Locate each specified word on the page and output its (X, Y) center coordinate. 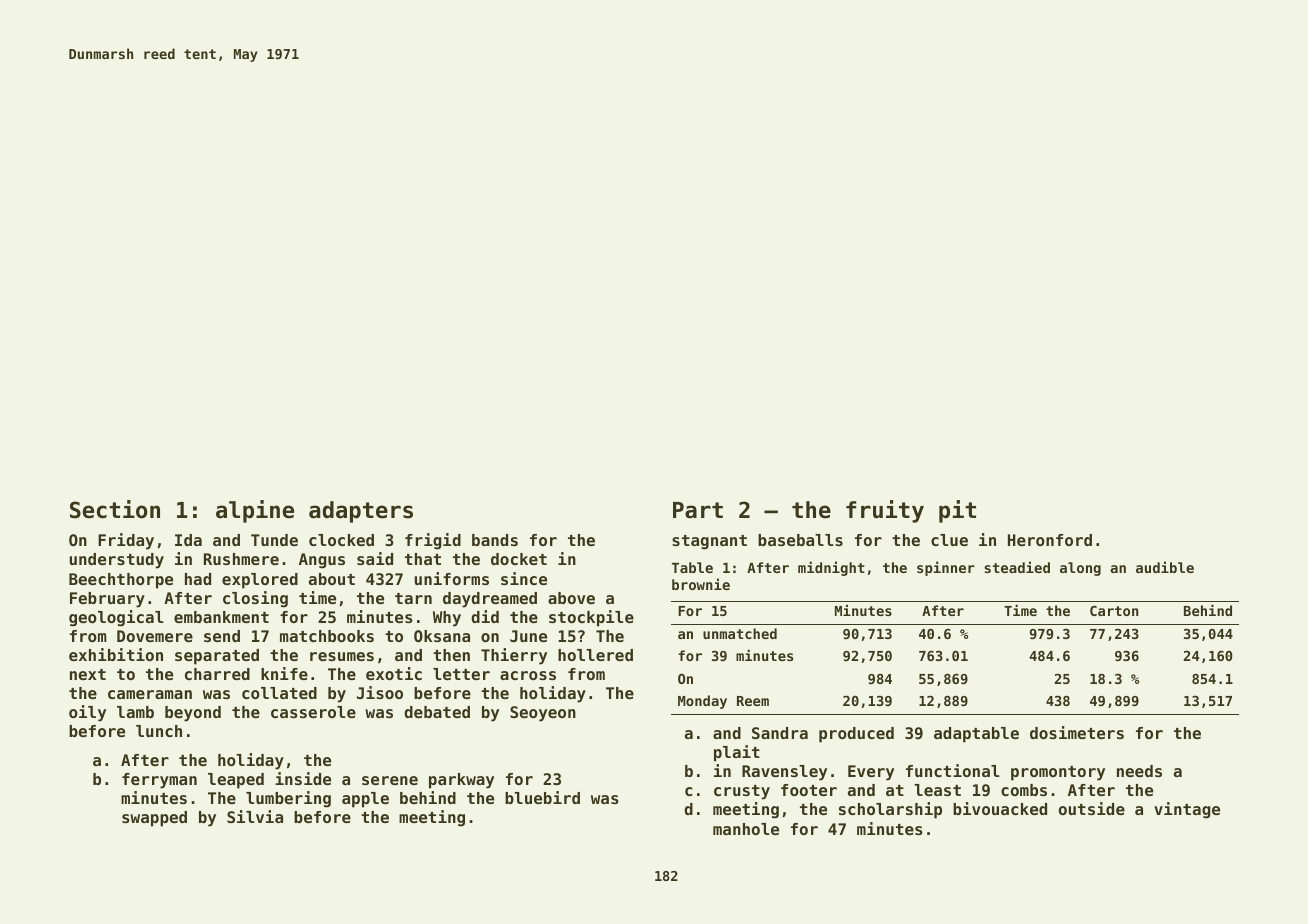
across (528, 675)
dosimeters (1077, 732)
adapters (361, 512)
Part (698, 510)
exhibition (116, 654)
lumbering (288, 799)
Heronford (1050, 540)
